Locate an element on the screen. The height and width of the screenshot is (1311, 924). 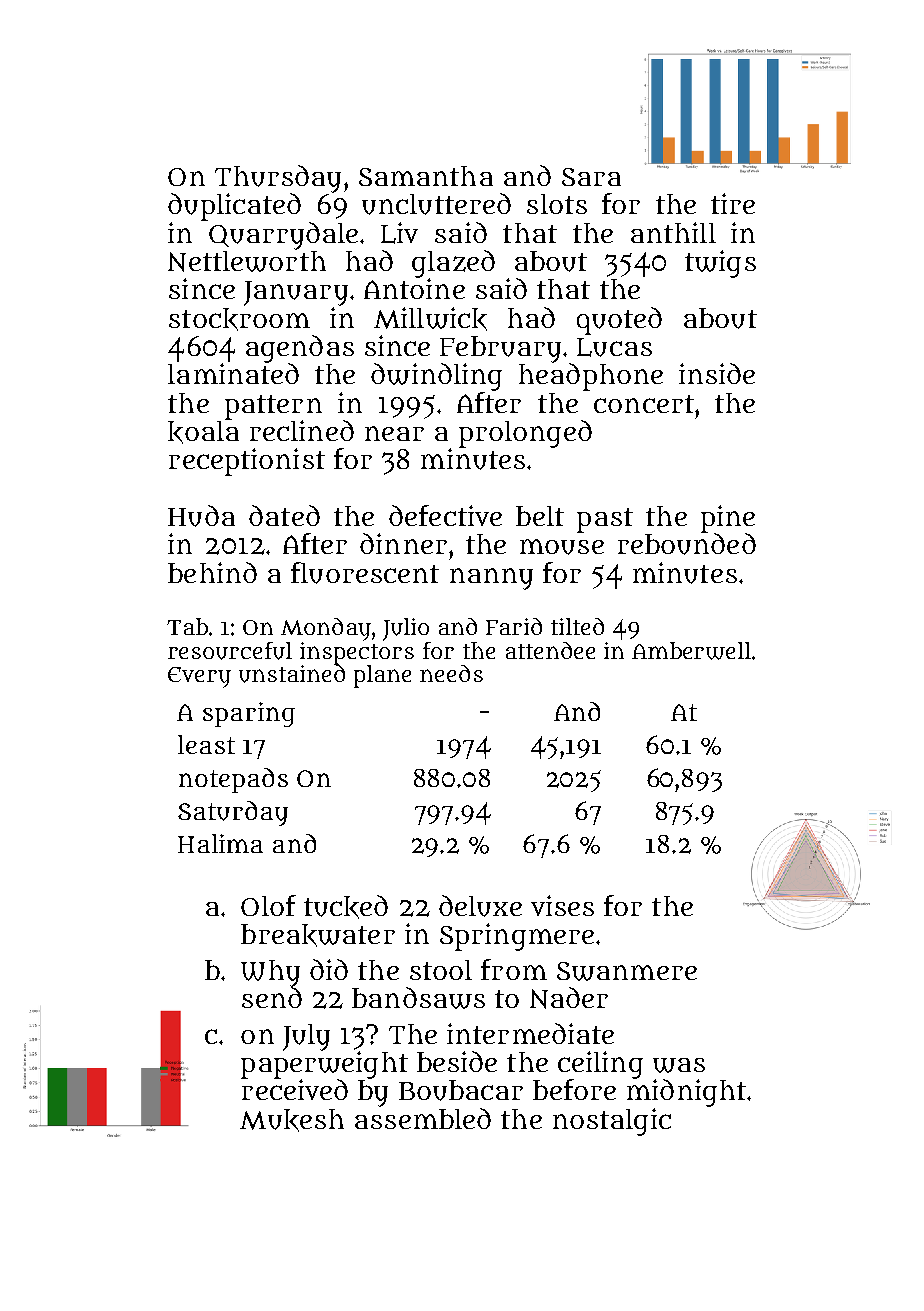
send is located at coordinates (272, 997).
